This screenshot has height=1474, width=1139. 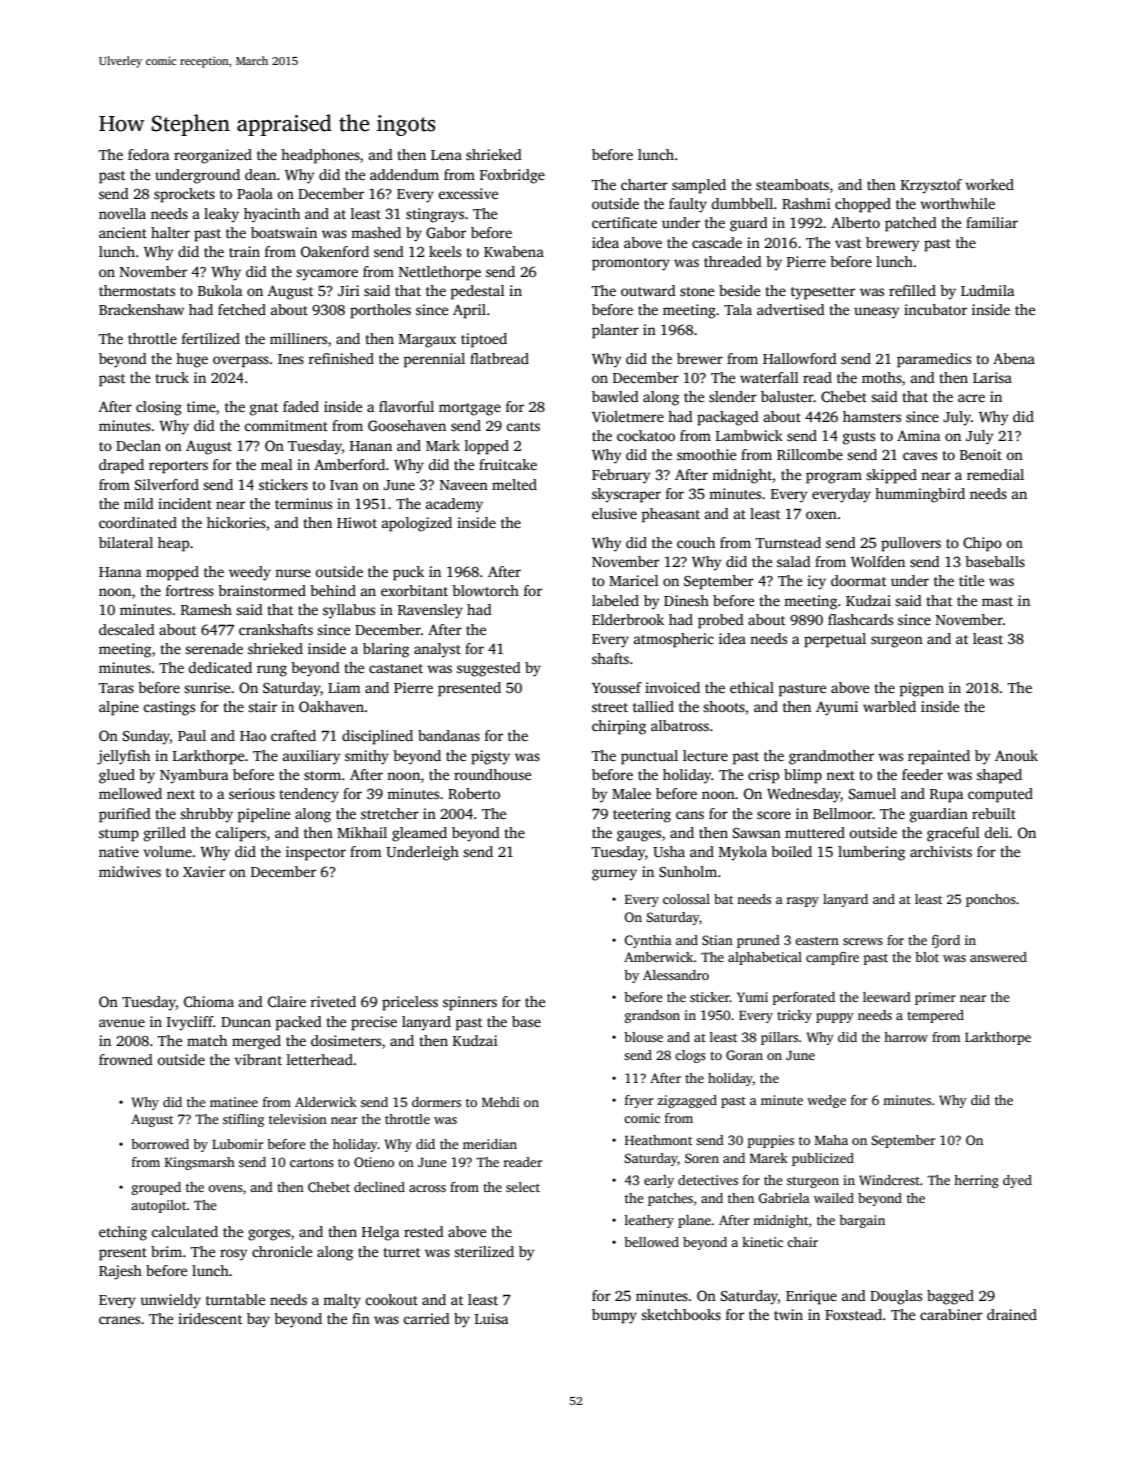 What do you see at coordinates (680, 725) in the screenshot?
I see `albatross` at bounding box center [680, 725].
